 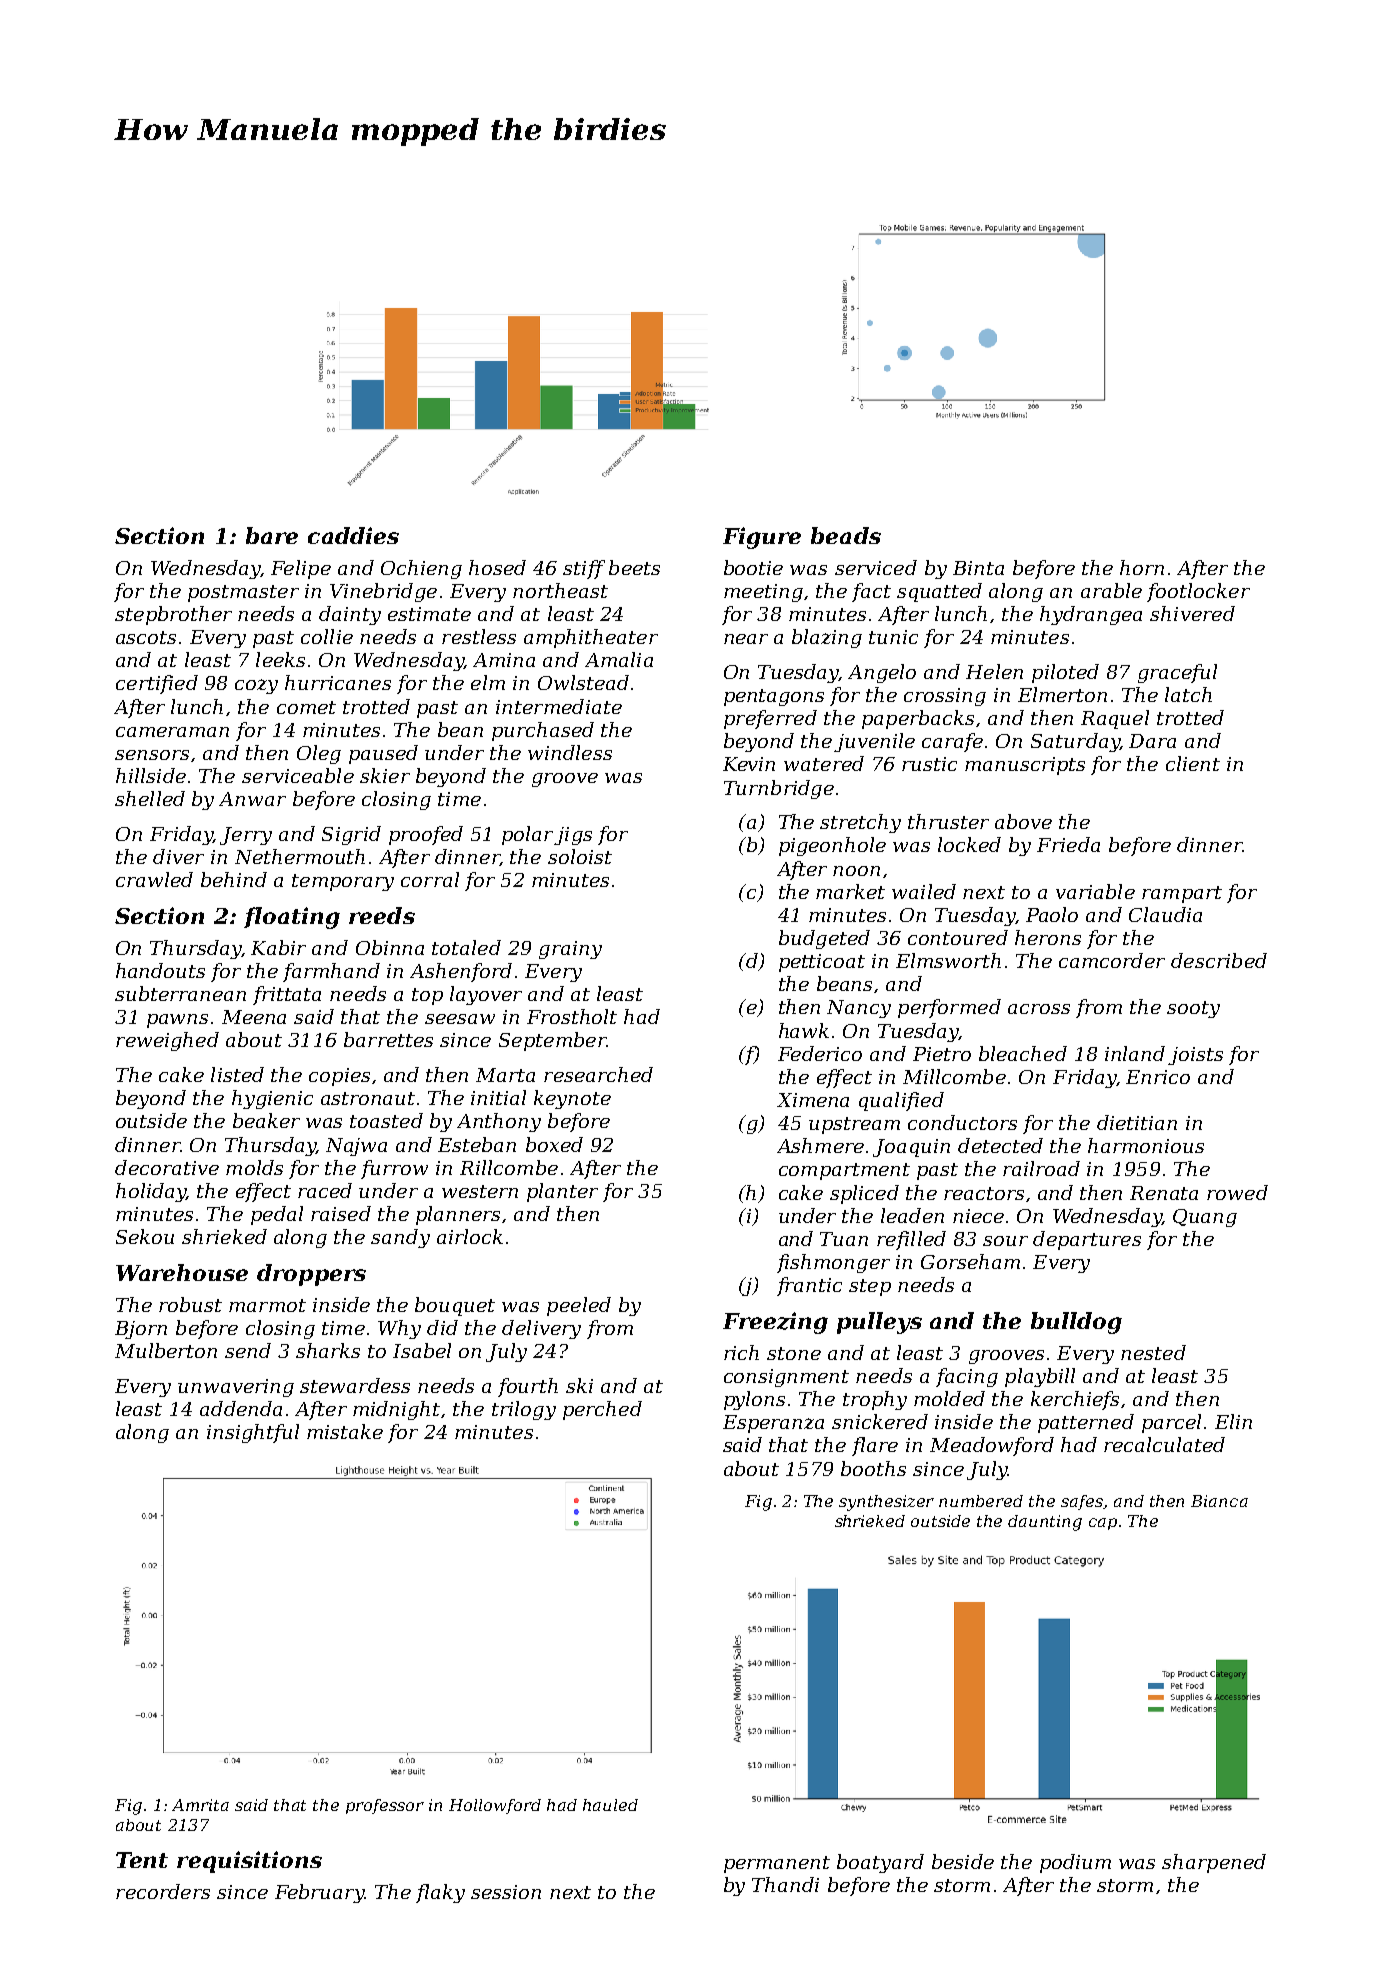 What do you see at coordinates (1153, 1352) in the page?
I see `nested` at bounding box center [1153, 1352].
